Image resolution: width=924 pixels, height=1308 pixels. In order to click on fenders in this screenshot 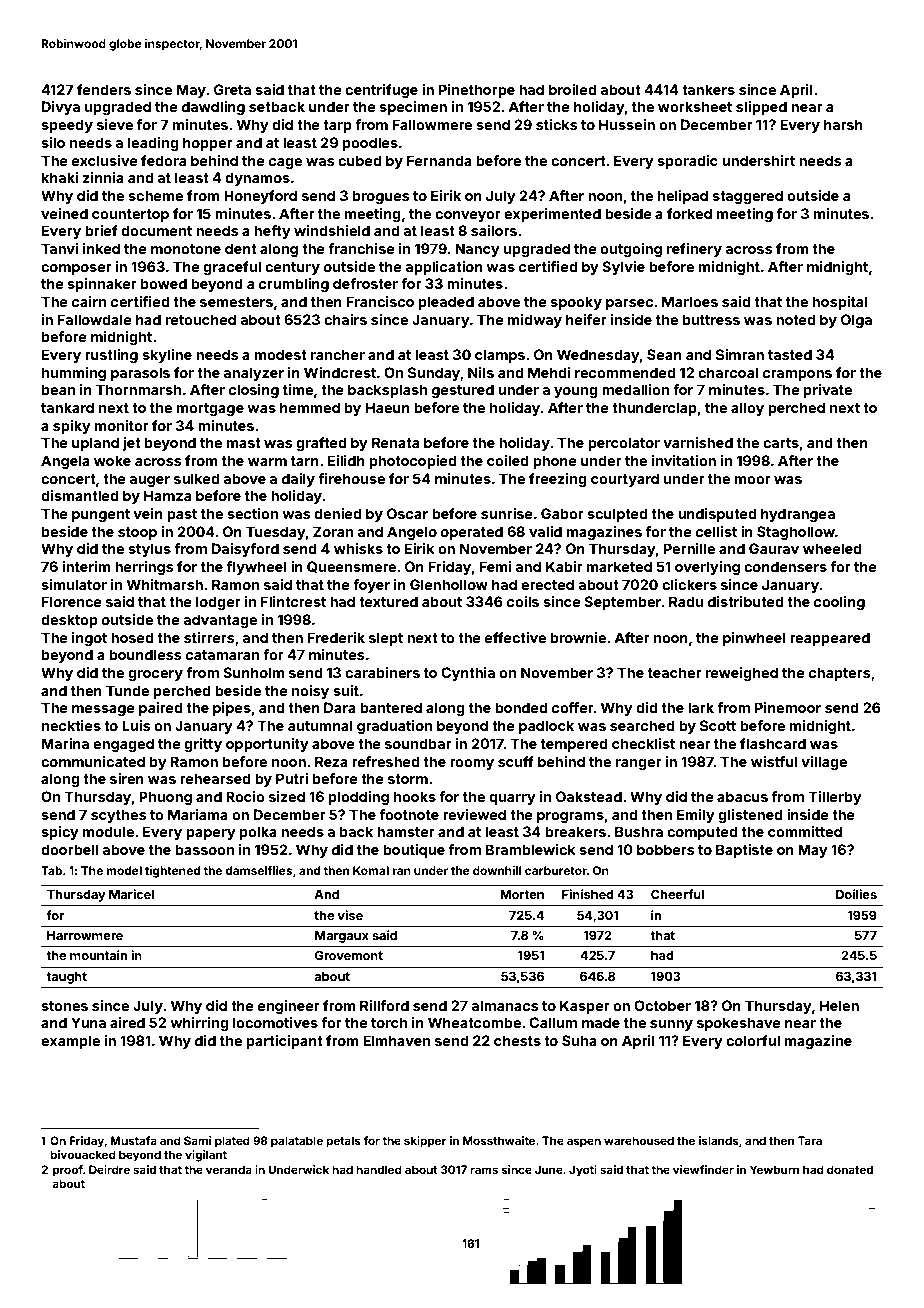, I will do `click(104, 89)`.
